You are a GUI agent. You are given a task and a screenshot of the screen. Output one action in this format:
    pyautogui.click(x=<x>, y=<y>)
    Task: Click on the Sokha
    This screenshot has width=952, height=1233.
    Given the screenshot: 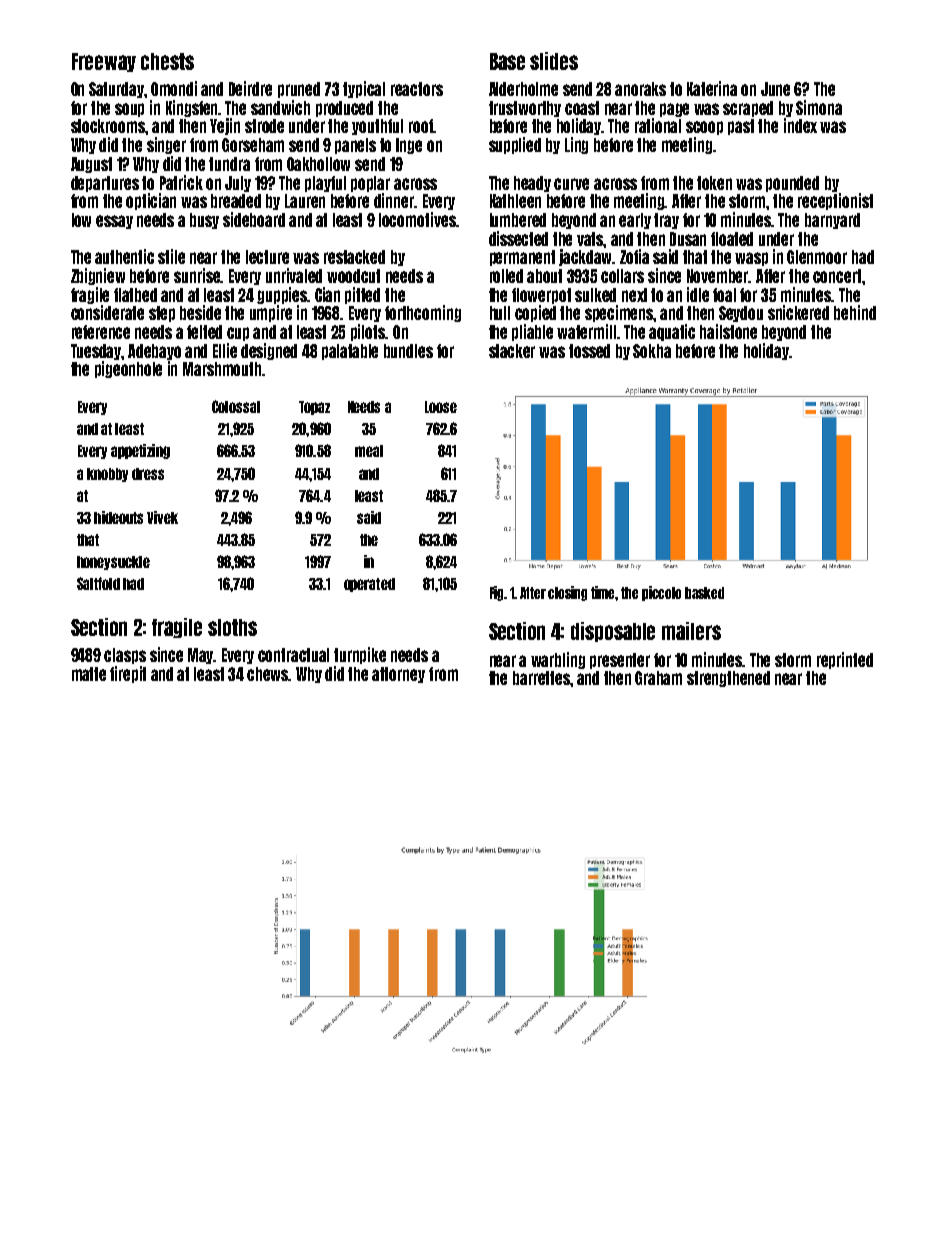 What is the action you would take?
    pyautogui.click(x=652, y=351)
